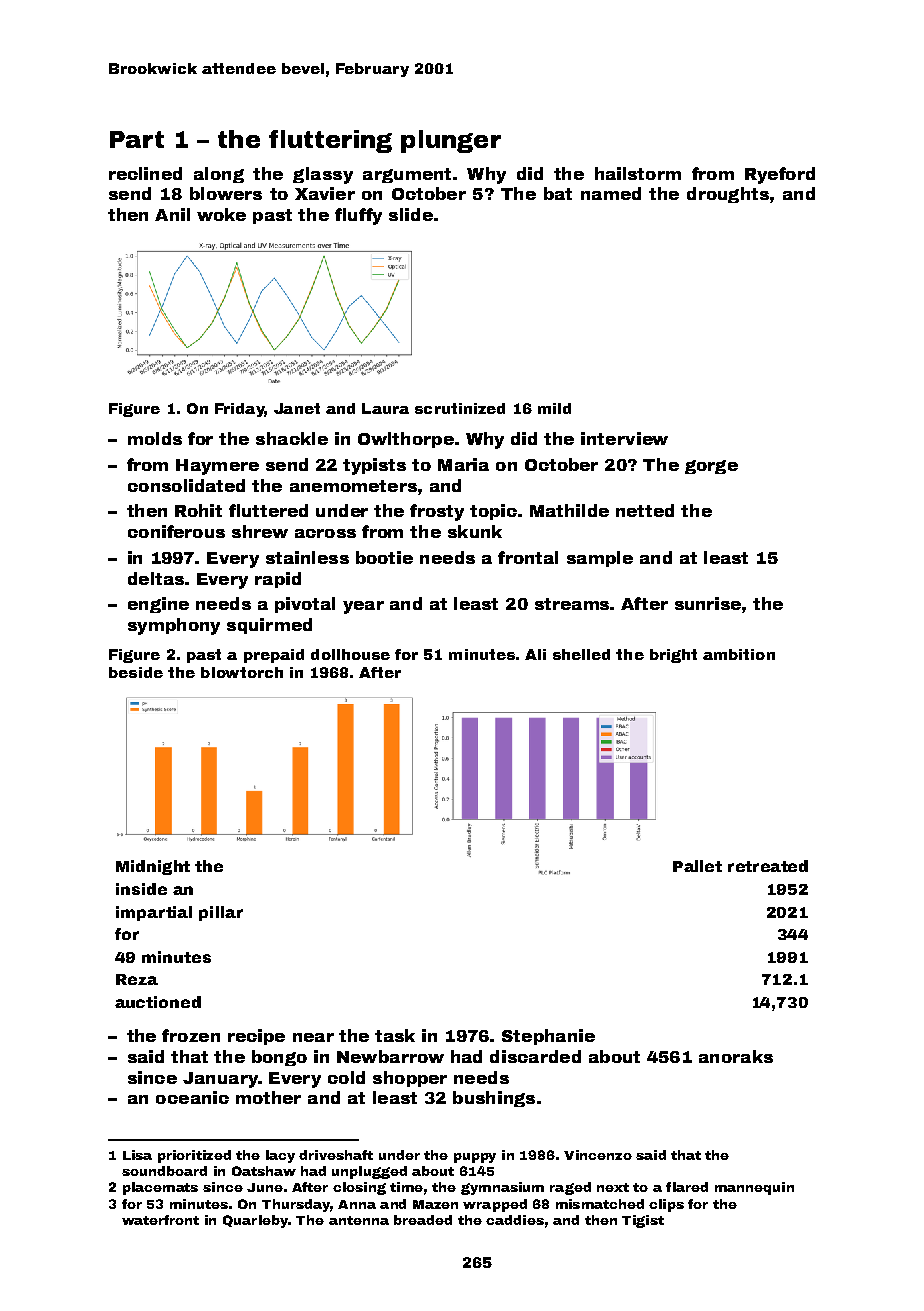 The width and height of the screenshot is (924, 1311). I want to click on caddies, so click(515, 1220).
